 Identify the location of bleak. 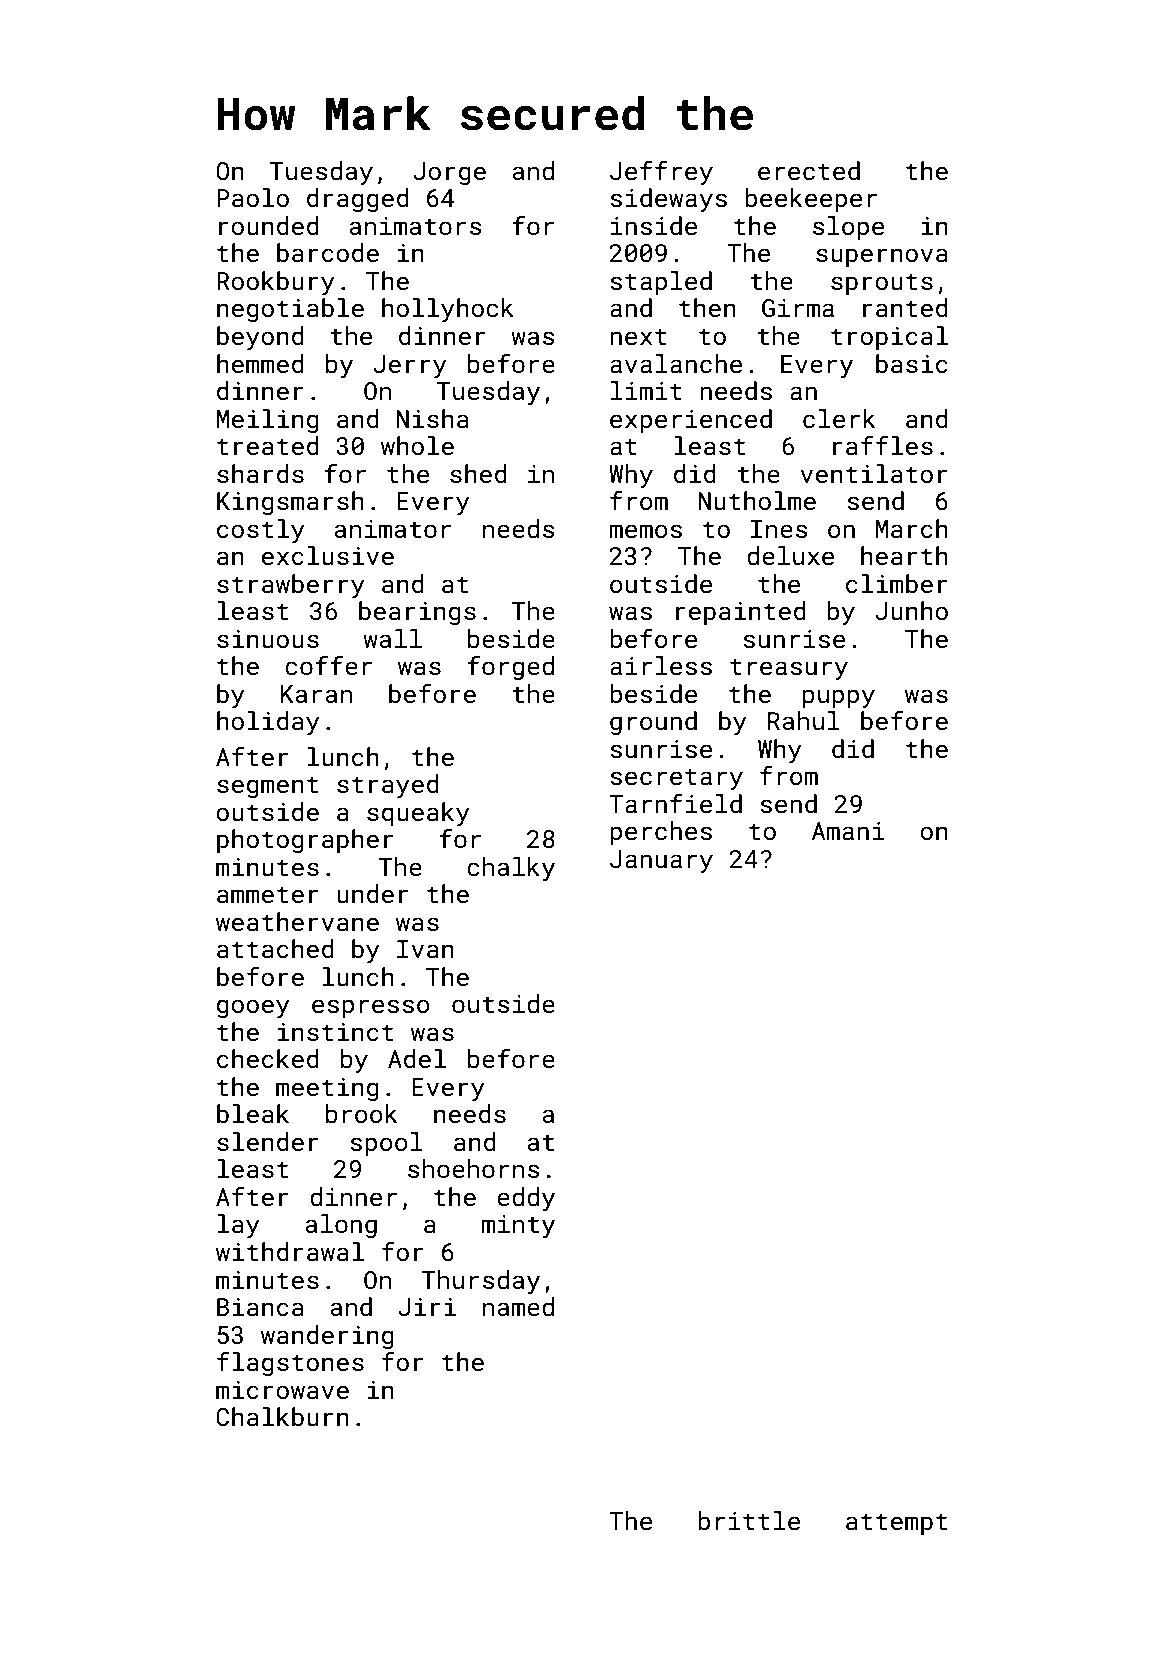
(253, 1114).
